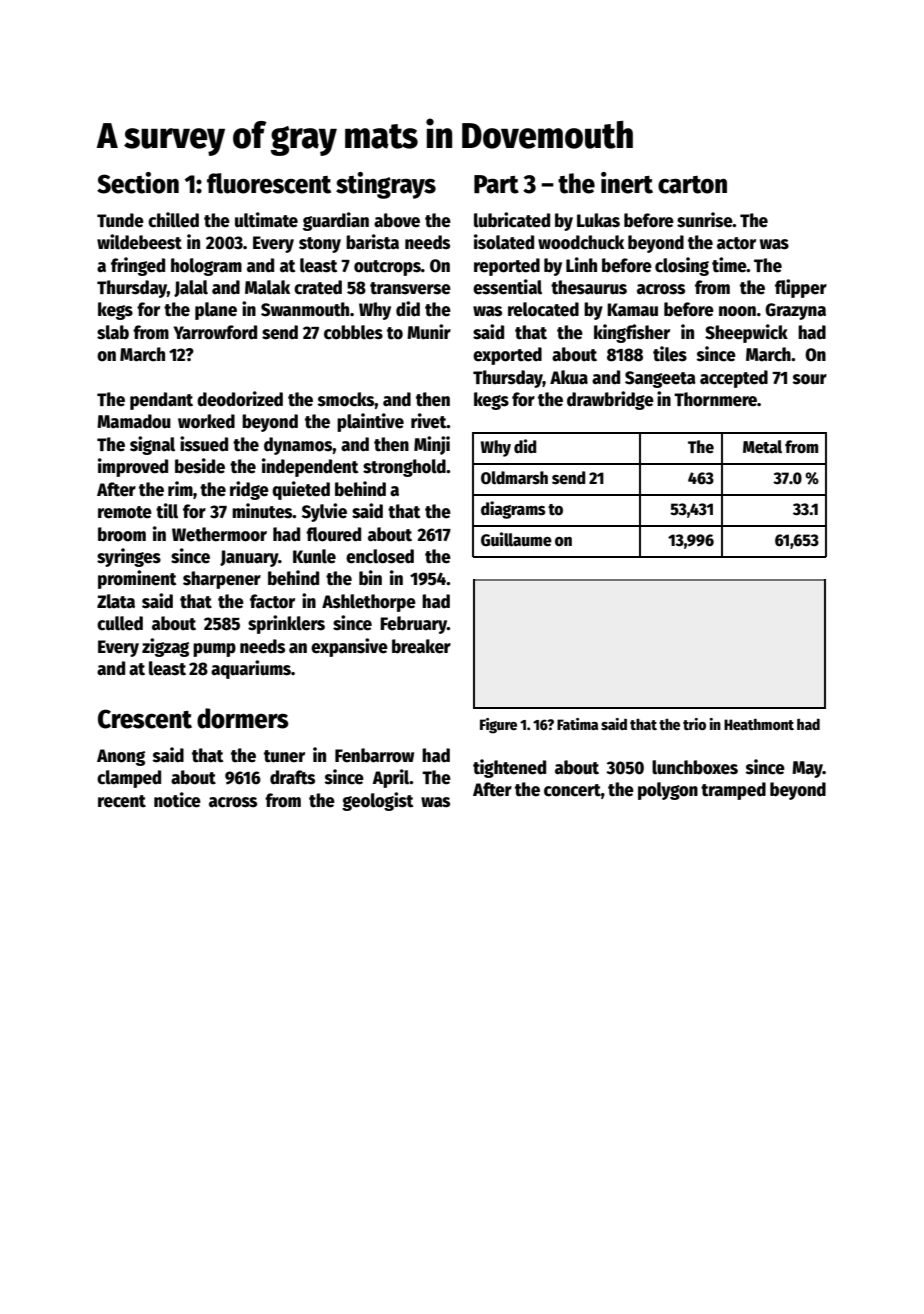  What do you see at coordinates (762, 447) in the screenshot?
I see `Metal` at bounding box center [762, 447].
